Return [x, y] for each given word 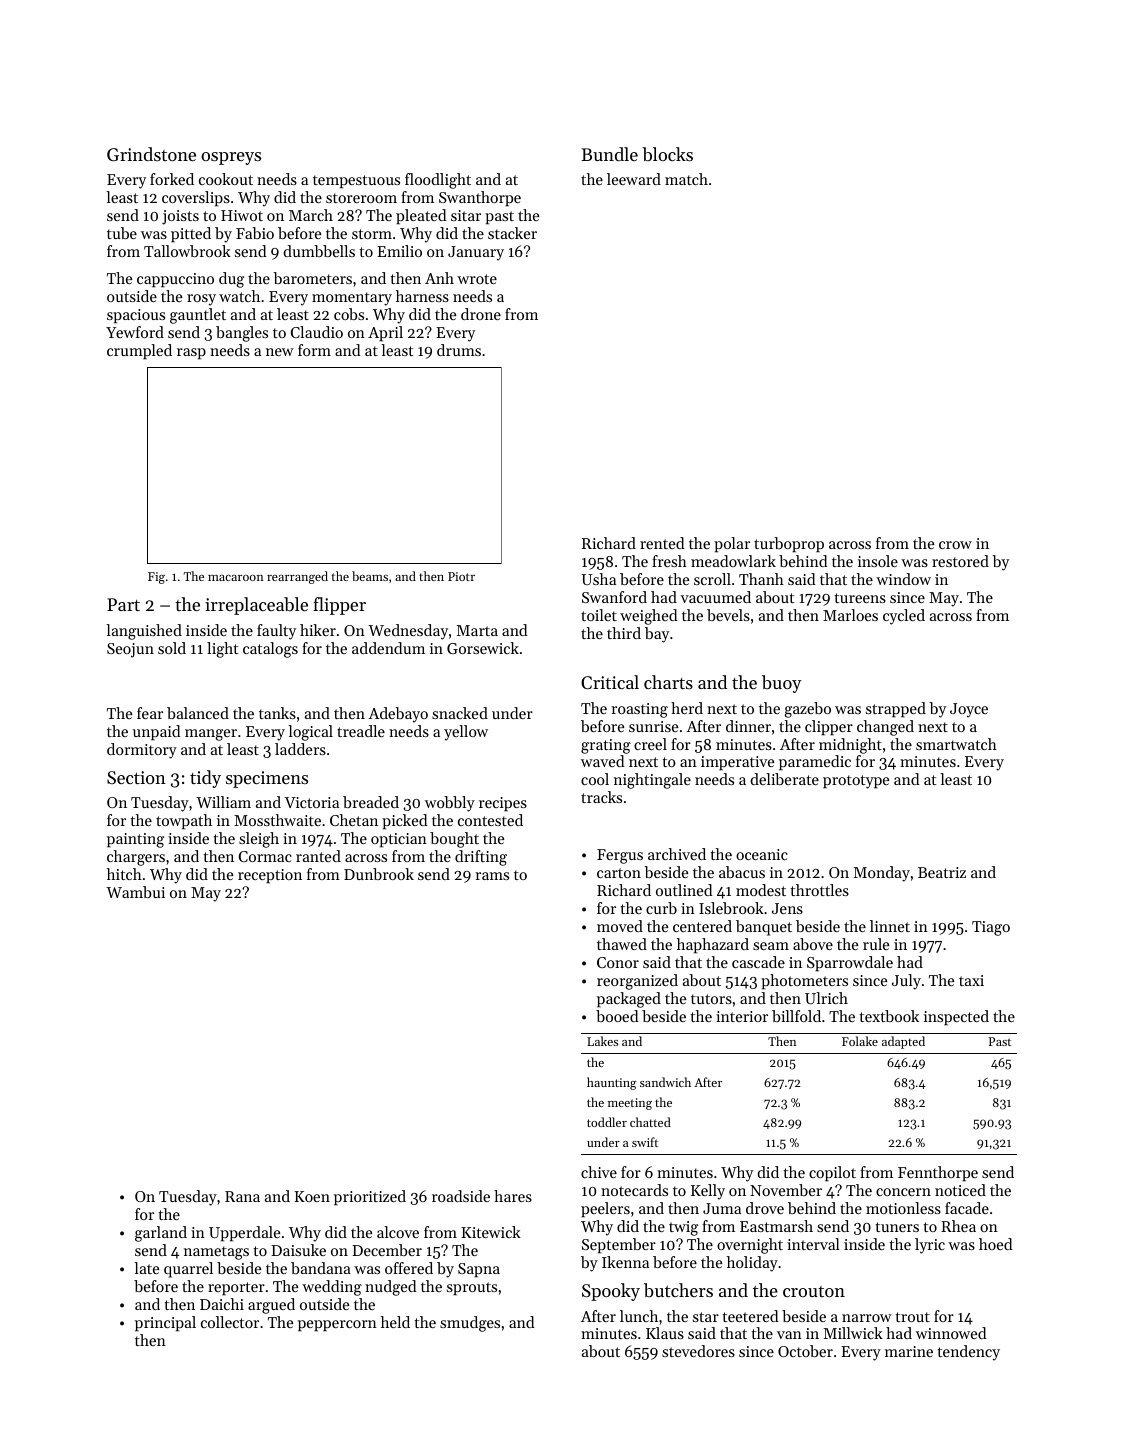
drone [481, 314]
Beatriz [942, 872]
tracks [601, 797]
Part [123, 604]
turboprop [789, 545]
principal [165, 1324]
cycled [904, 617]
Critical [610, 682]
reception [270, 876]
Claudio [317, 332]
